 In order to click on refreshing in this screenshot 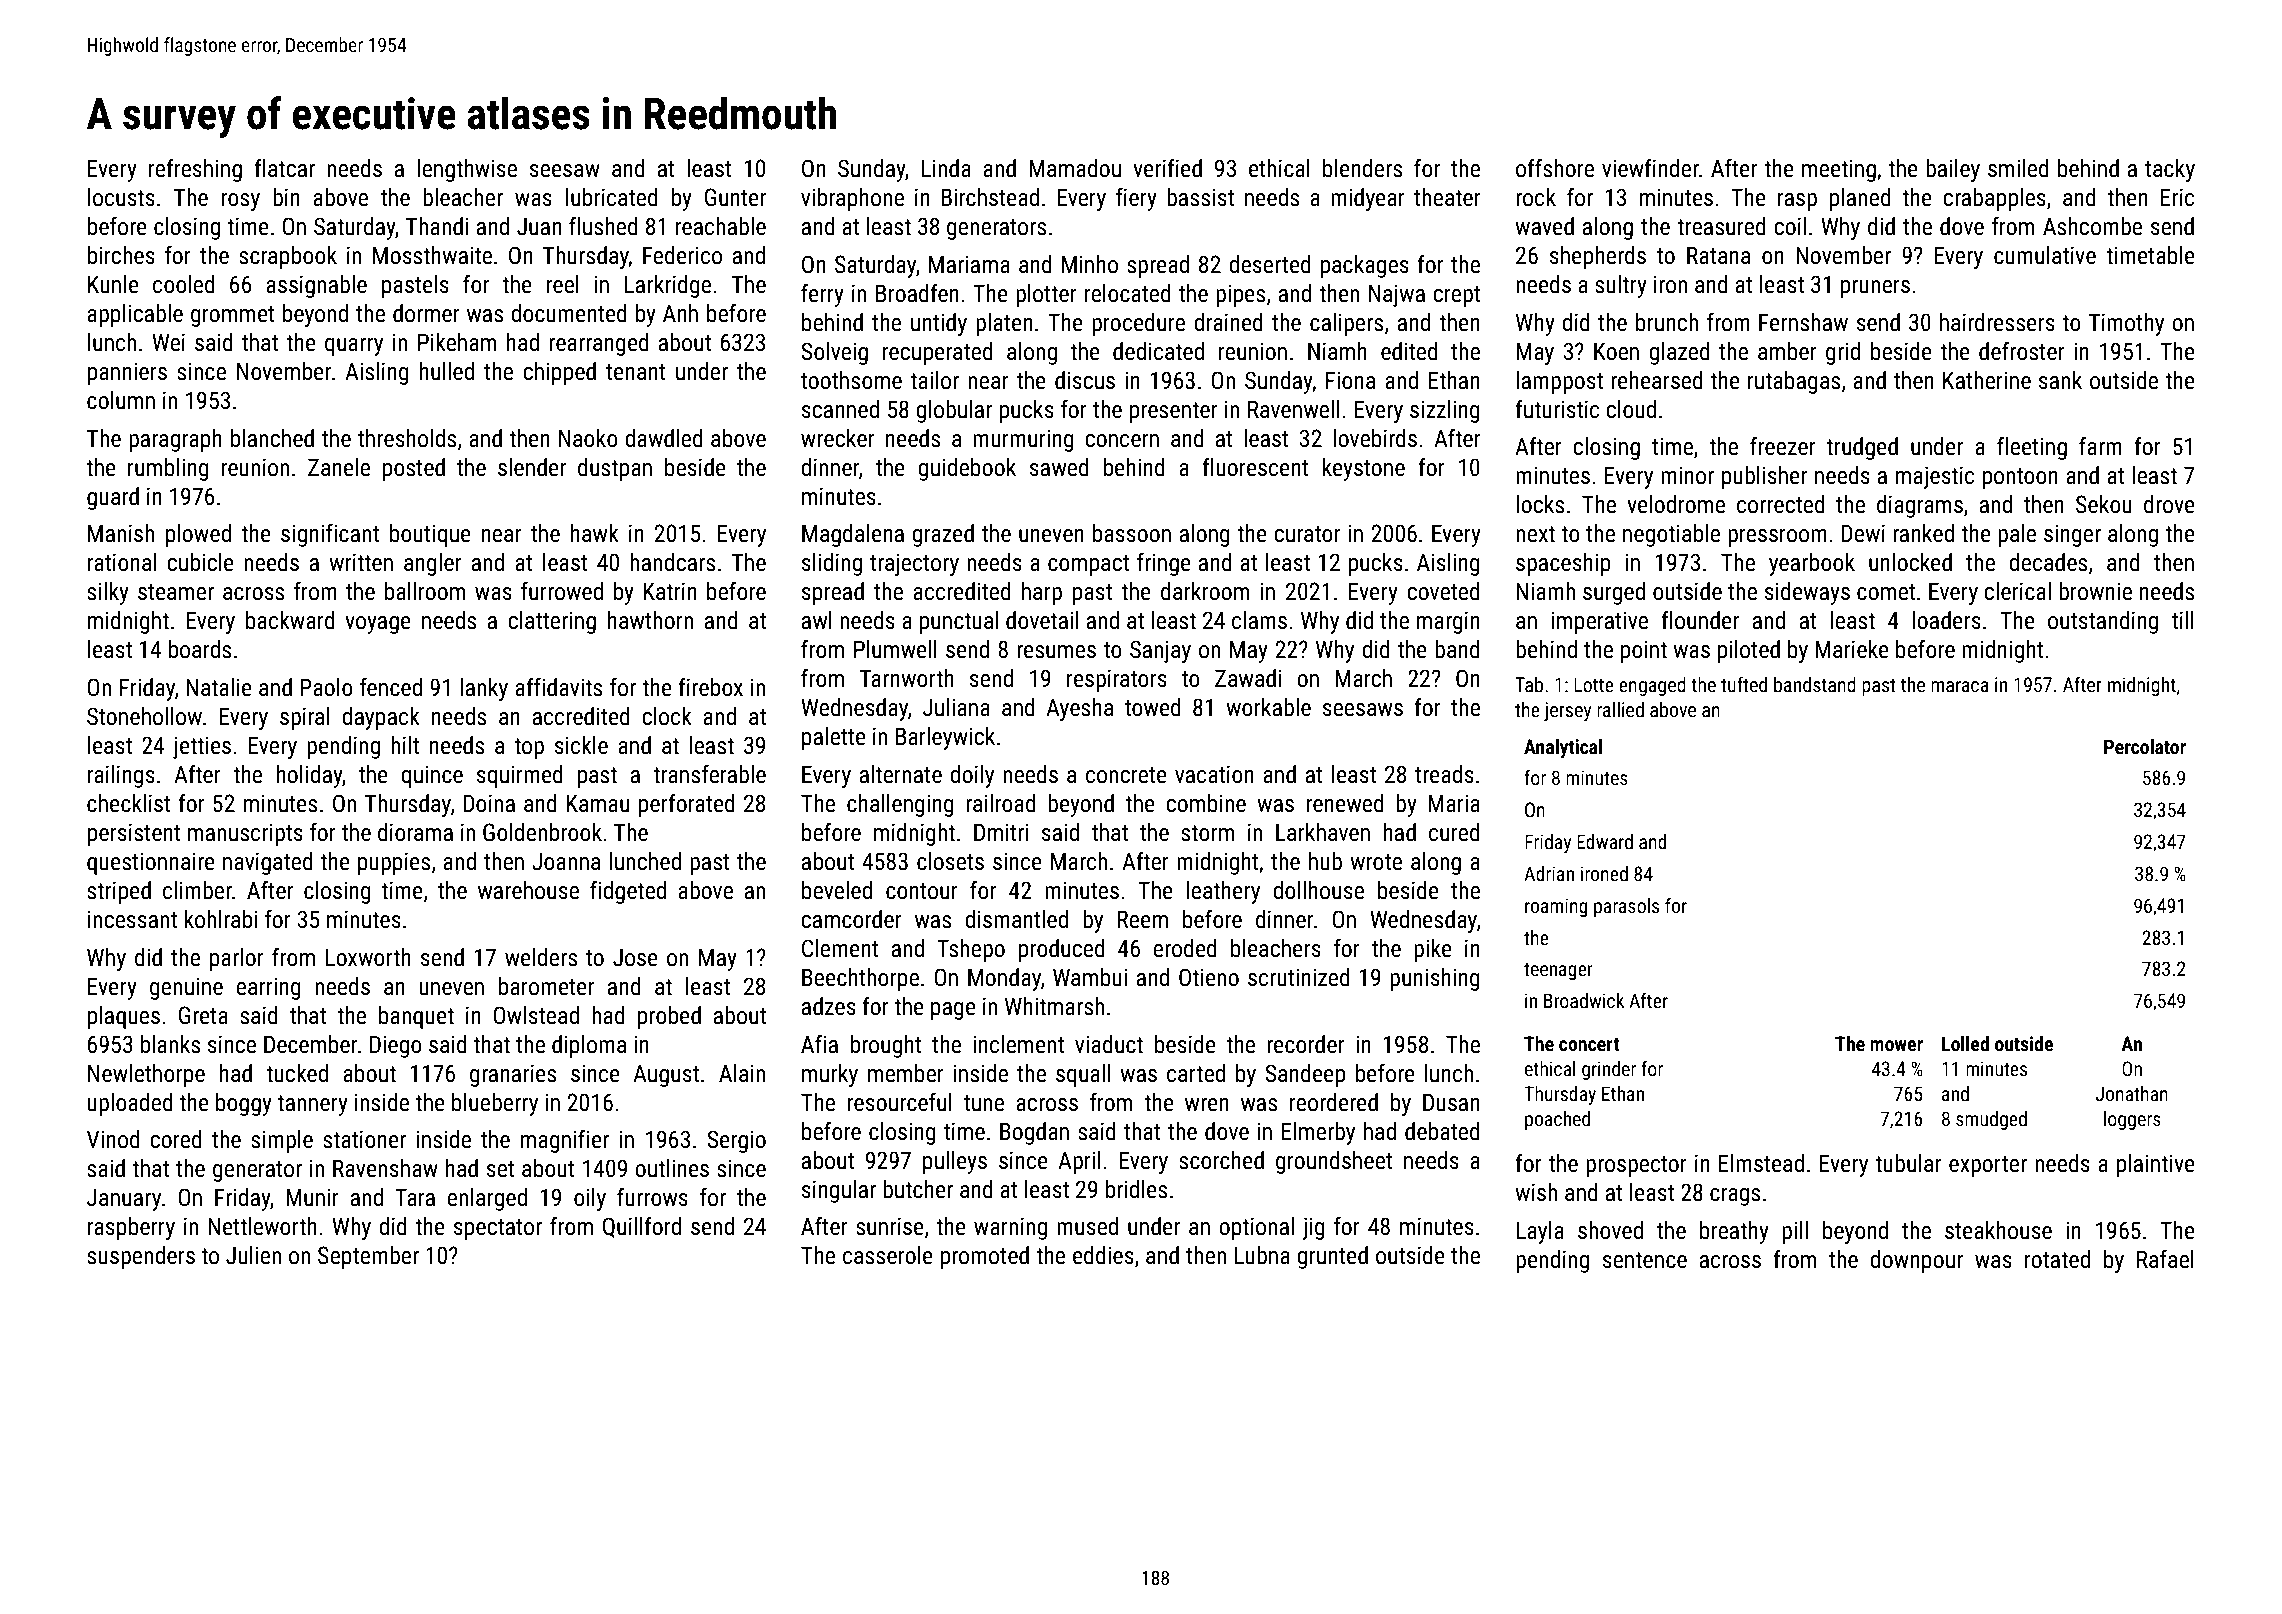, I will do `click(195, 170)`.
